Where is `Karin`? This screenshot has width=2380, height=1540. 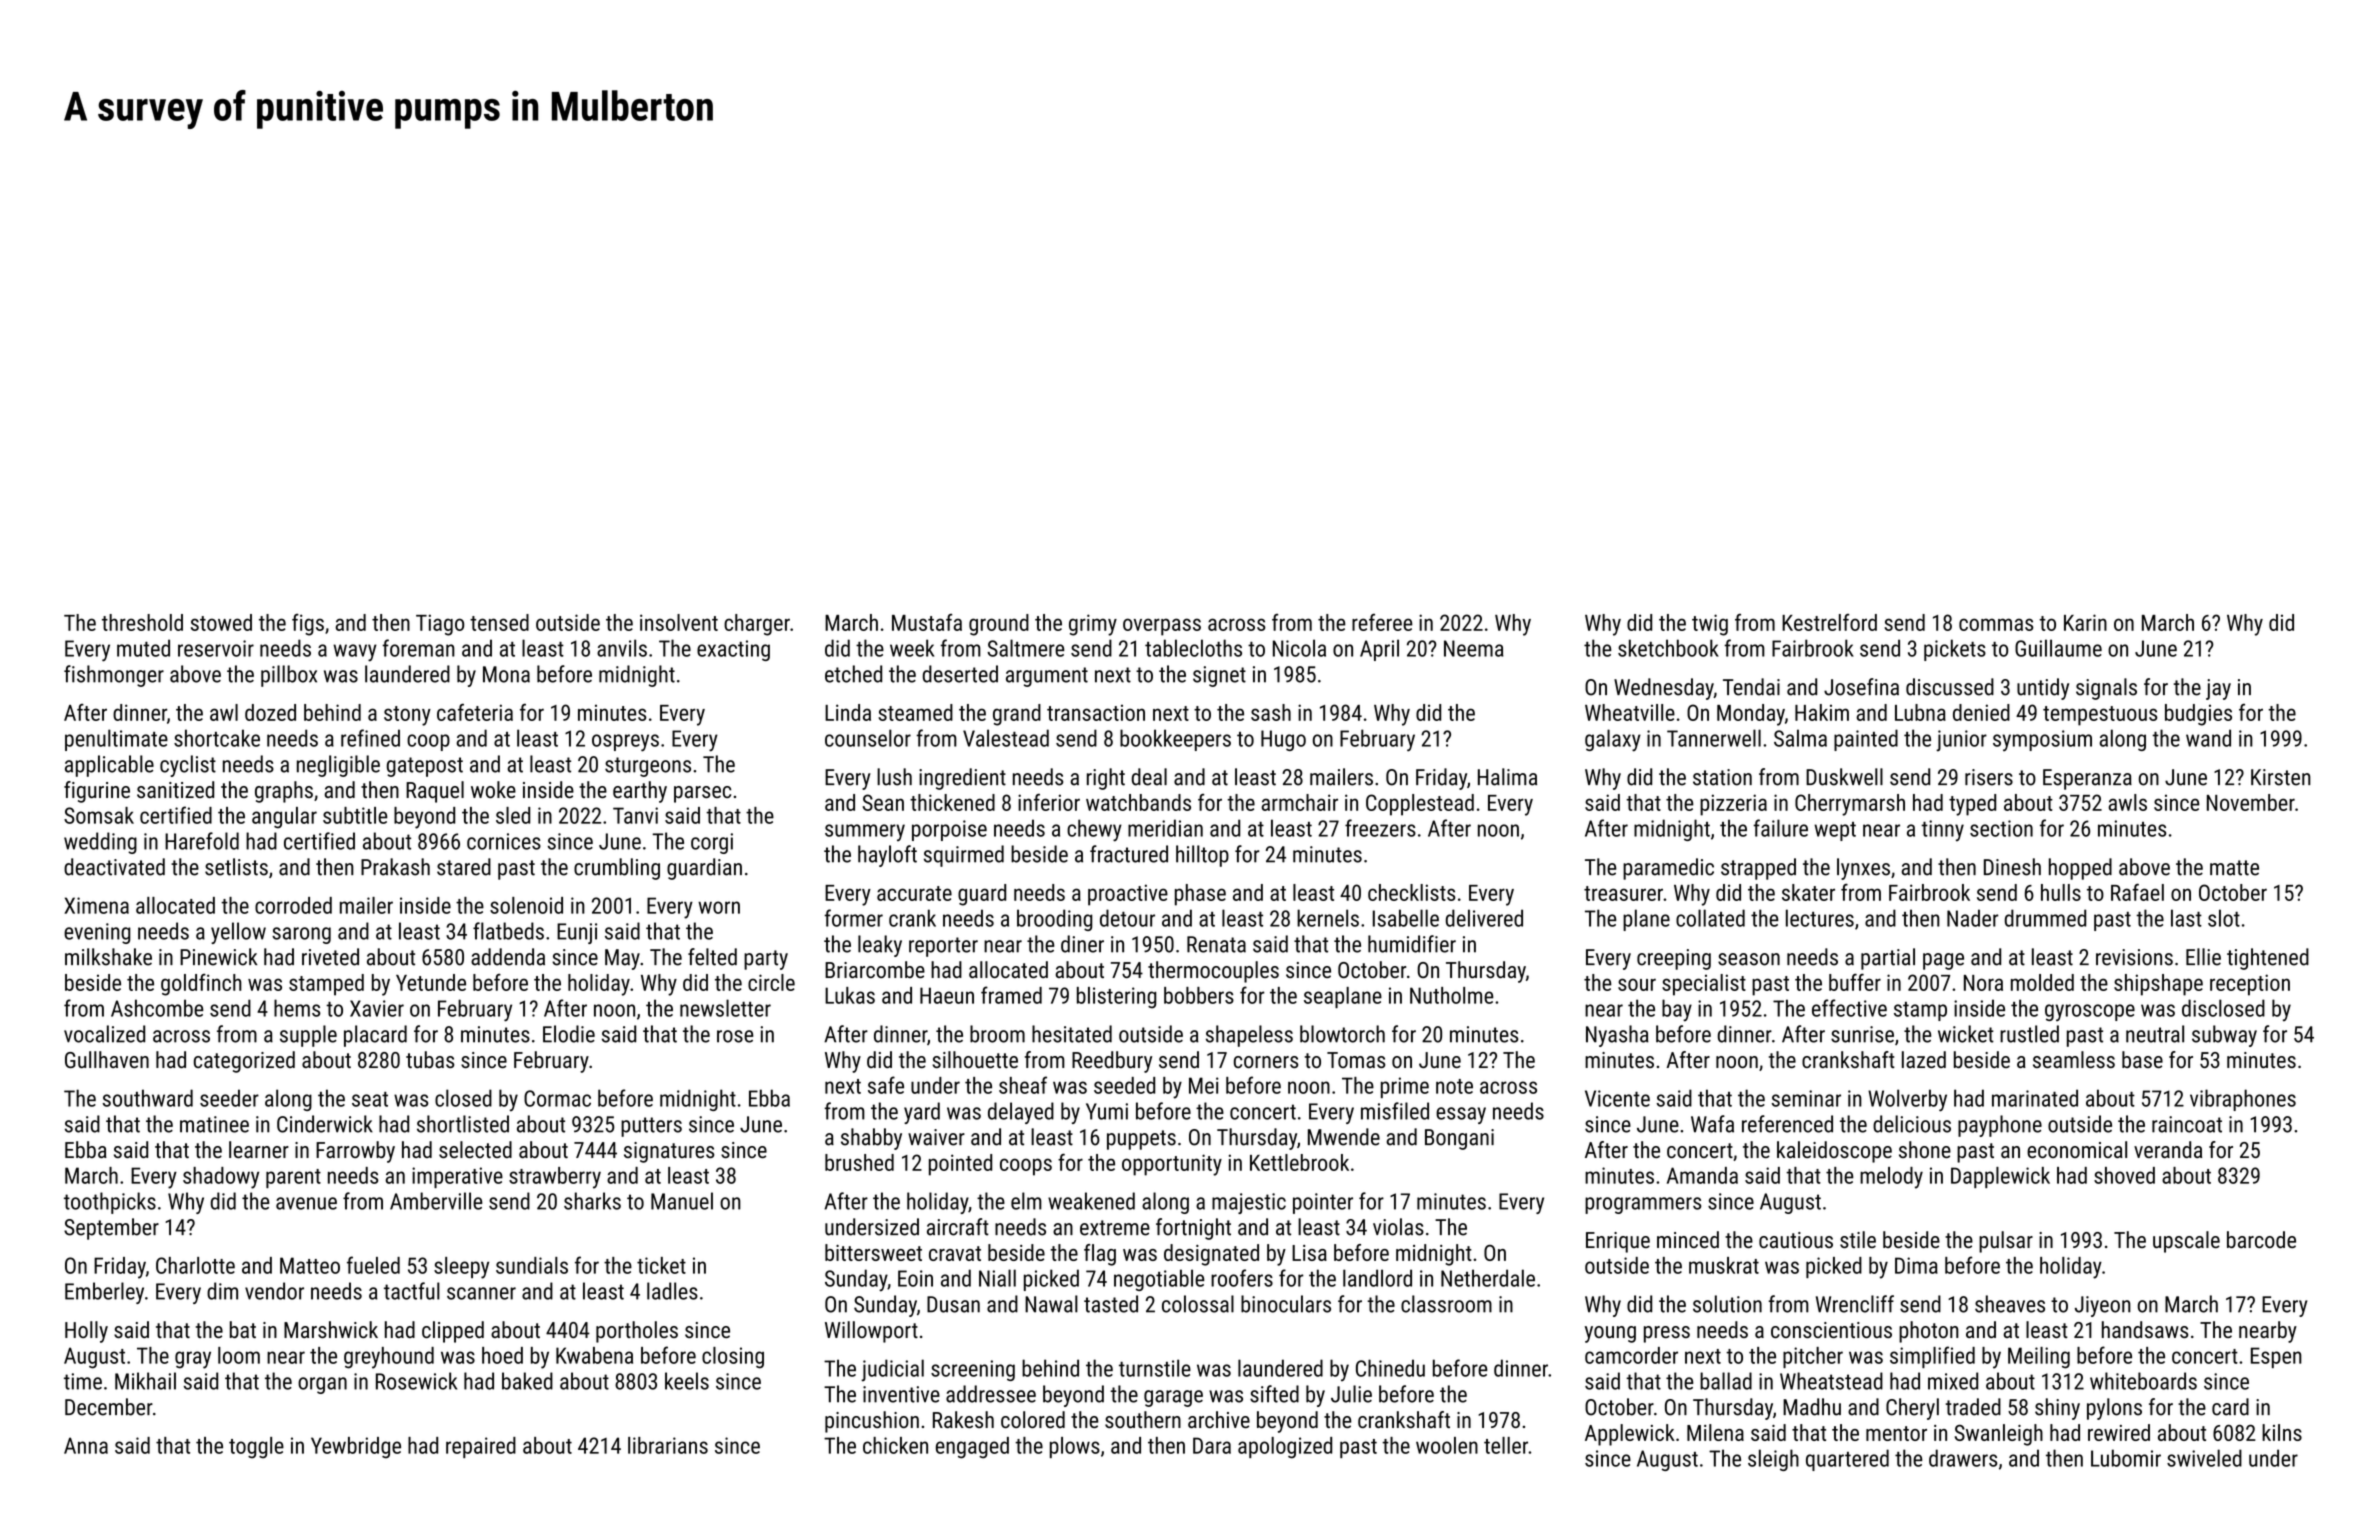 Karin is located at coordinates (2085, 622).
